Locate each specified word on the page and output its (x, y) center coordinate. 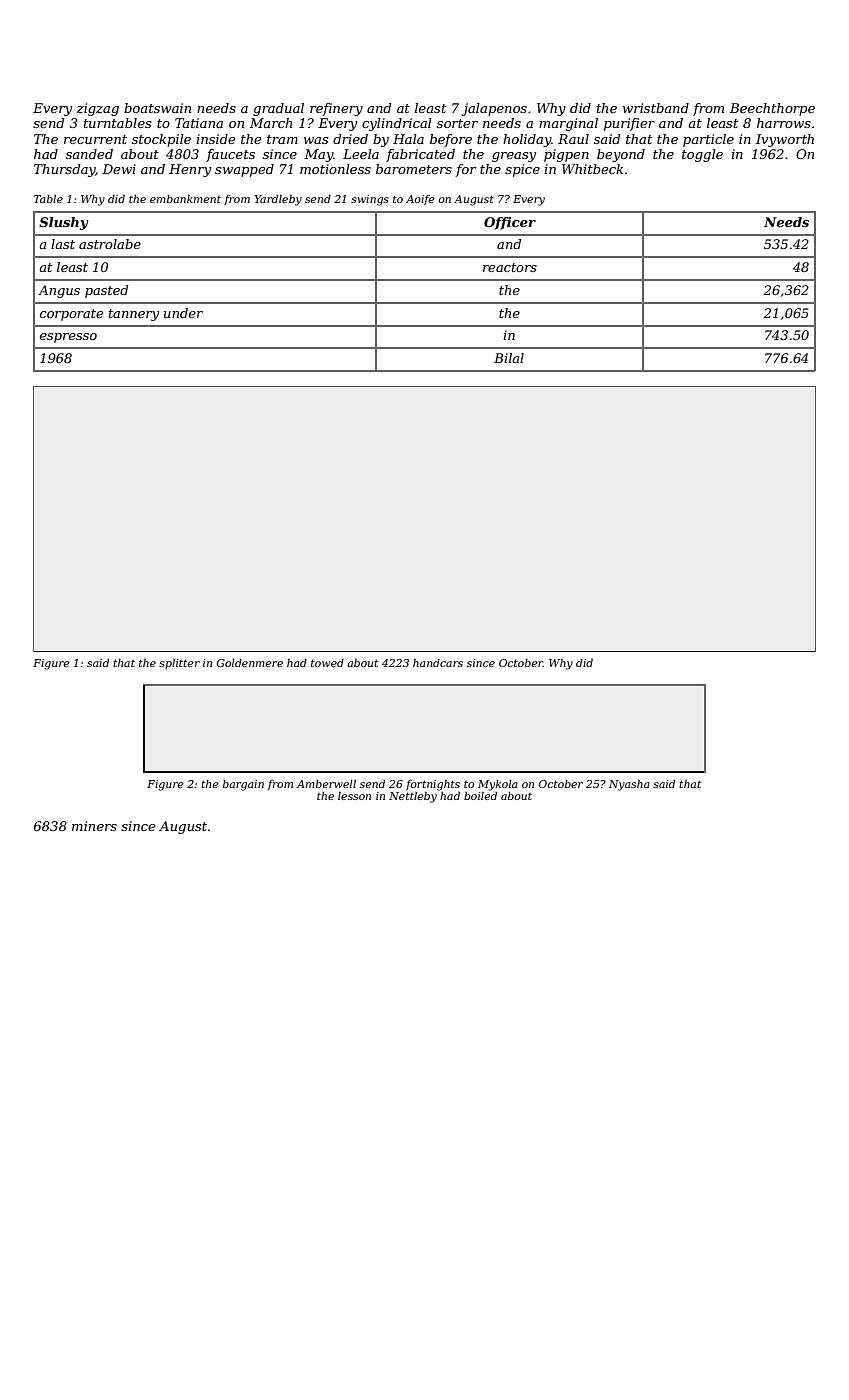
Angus (59, 291)
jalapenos (494, 109)
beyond (621, 155)
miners (94, 826)
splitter (179, 664)
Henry (190, 170)
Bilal (509, 358)
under (183, 313)
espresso (68, 338)
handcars (438, 663)
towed (327, 663)
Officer (510, 223)
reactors (510, 267)
